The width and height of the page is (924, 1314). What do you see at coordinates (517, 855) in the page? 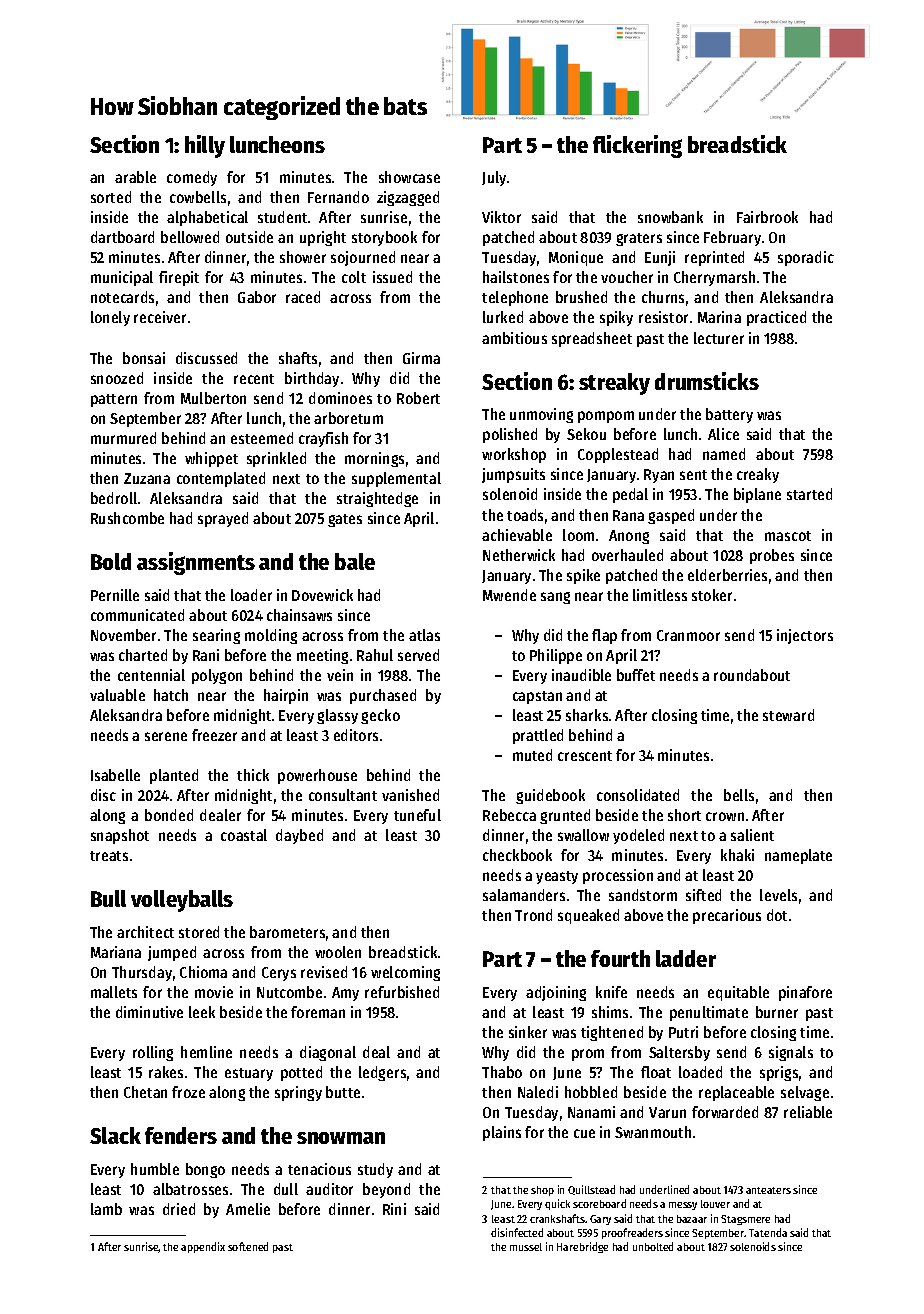
I see `checkbook` at bounding box center [517, 855].
